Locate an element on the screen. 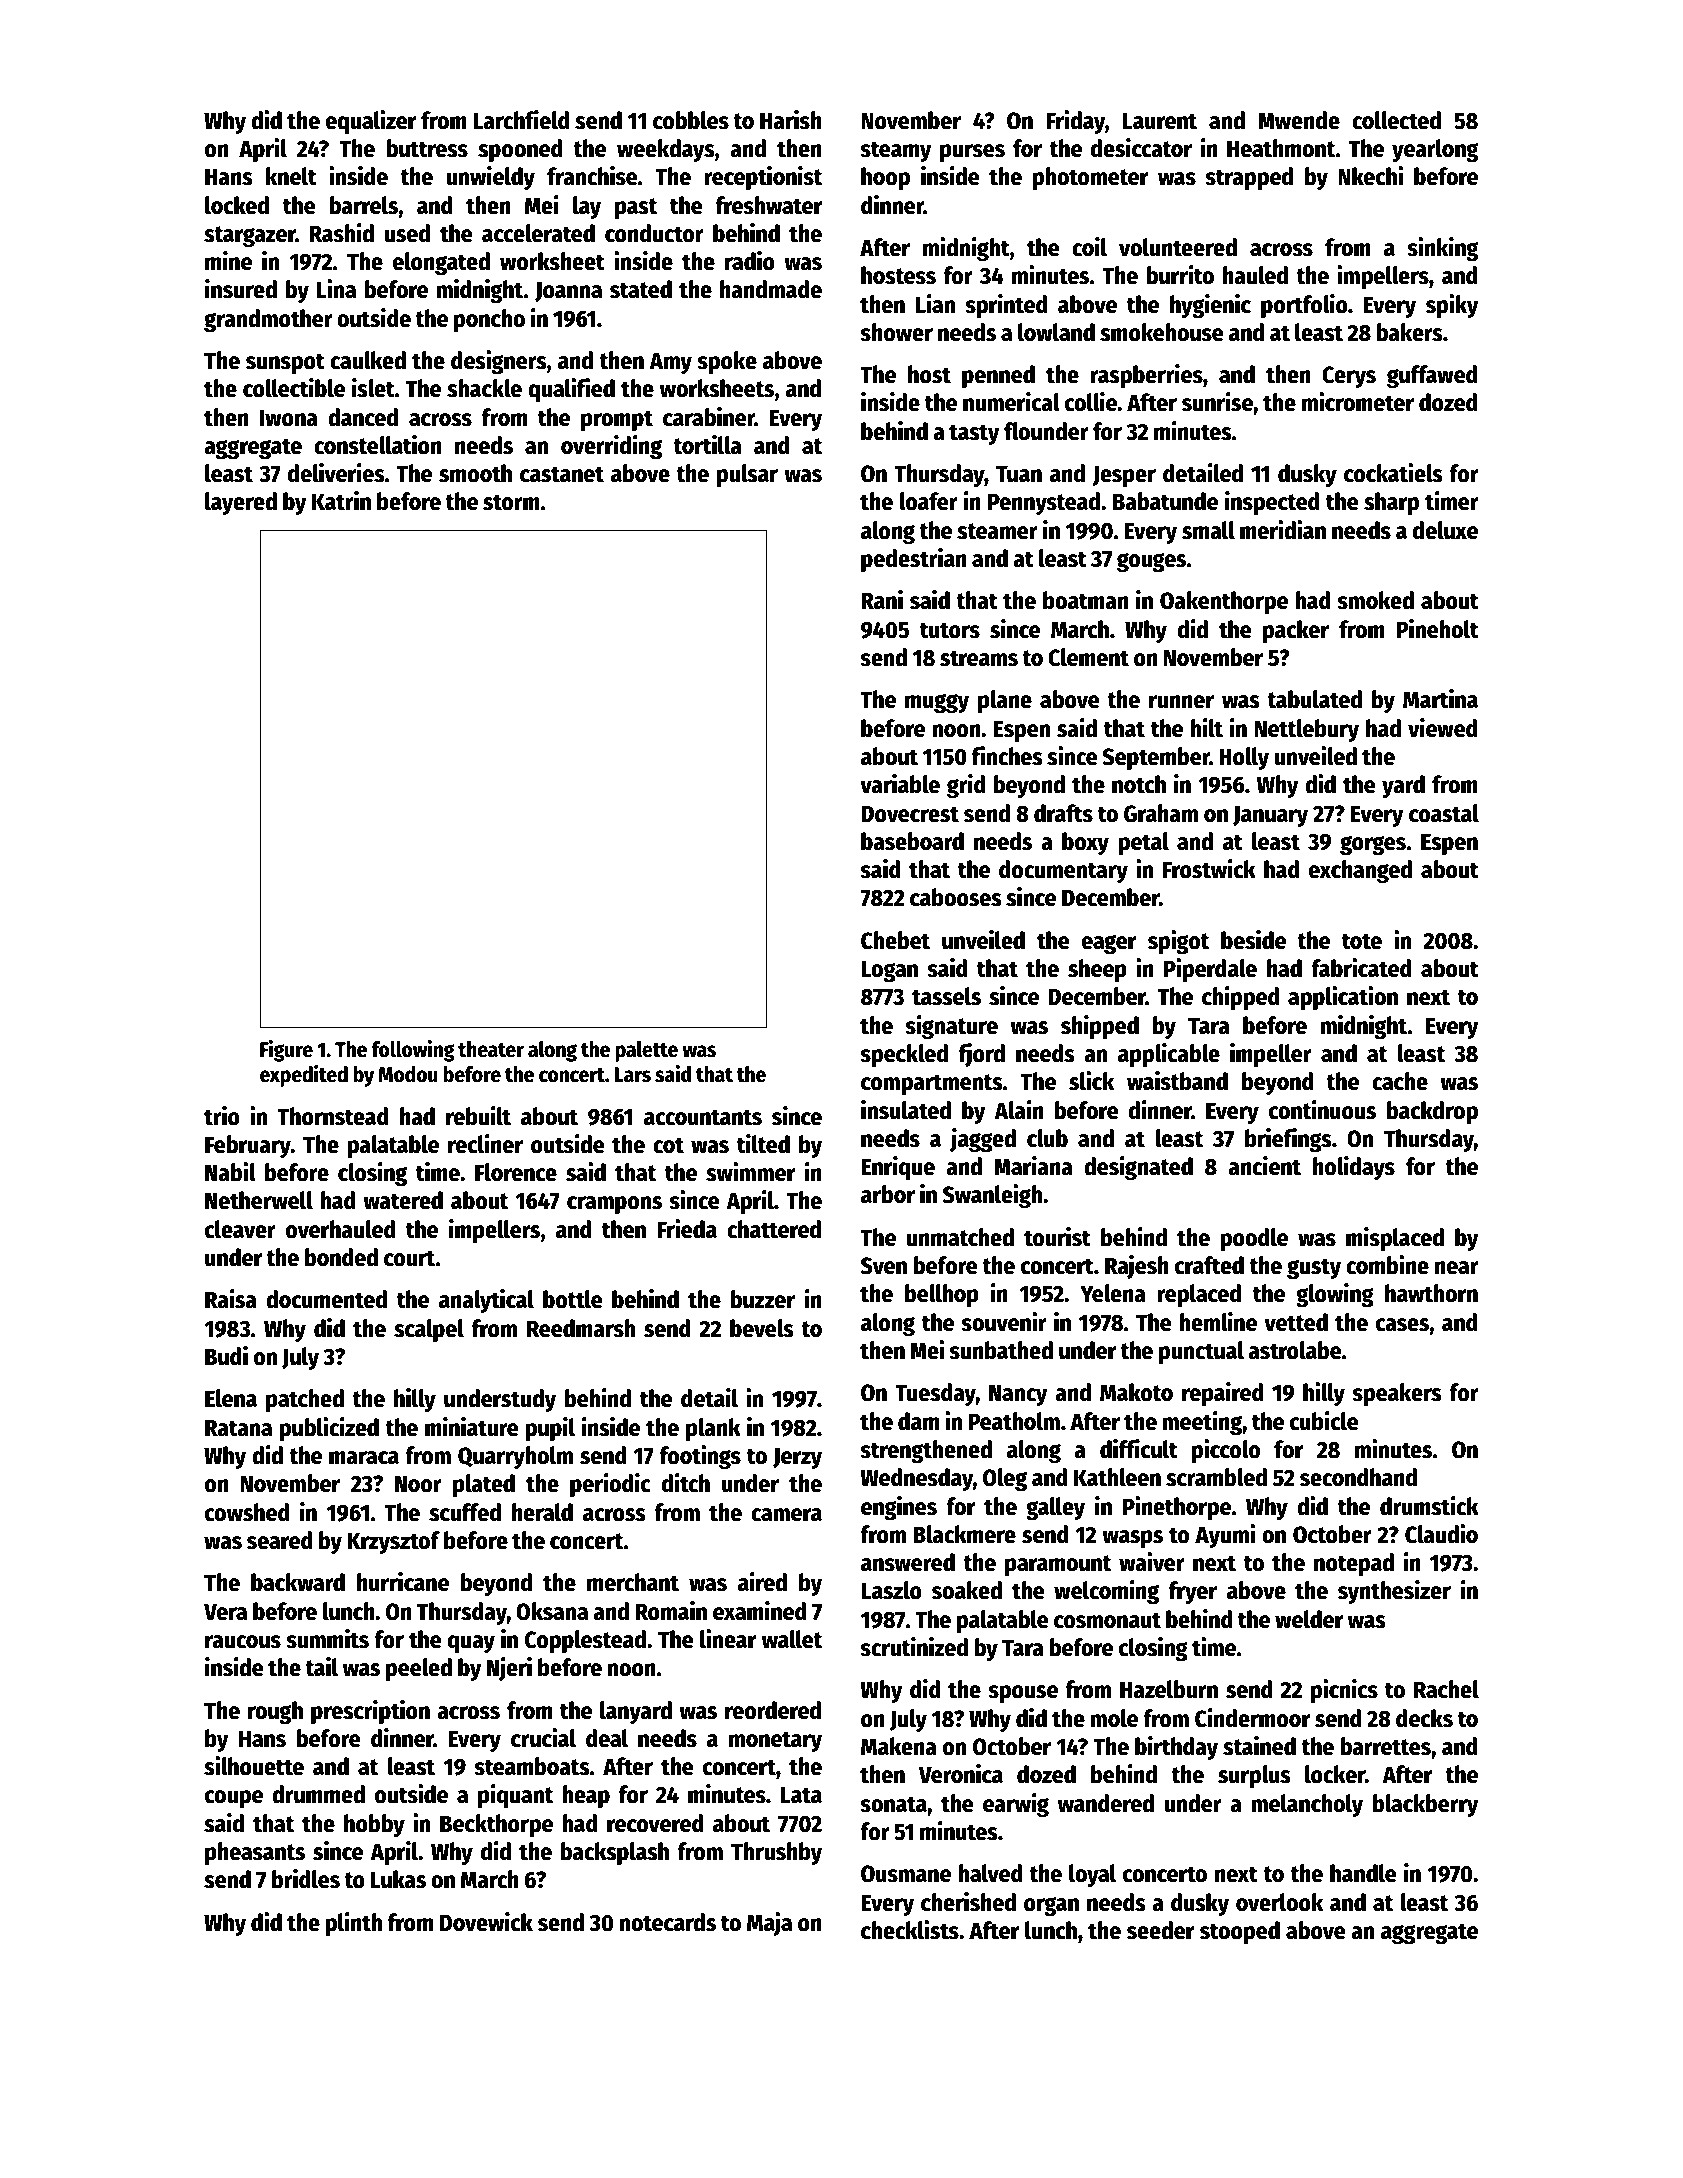 The height and width of the screenshot is (2178, 1683). Figure is located at coordinates (286, 1051).
